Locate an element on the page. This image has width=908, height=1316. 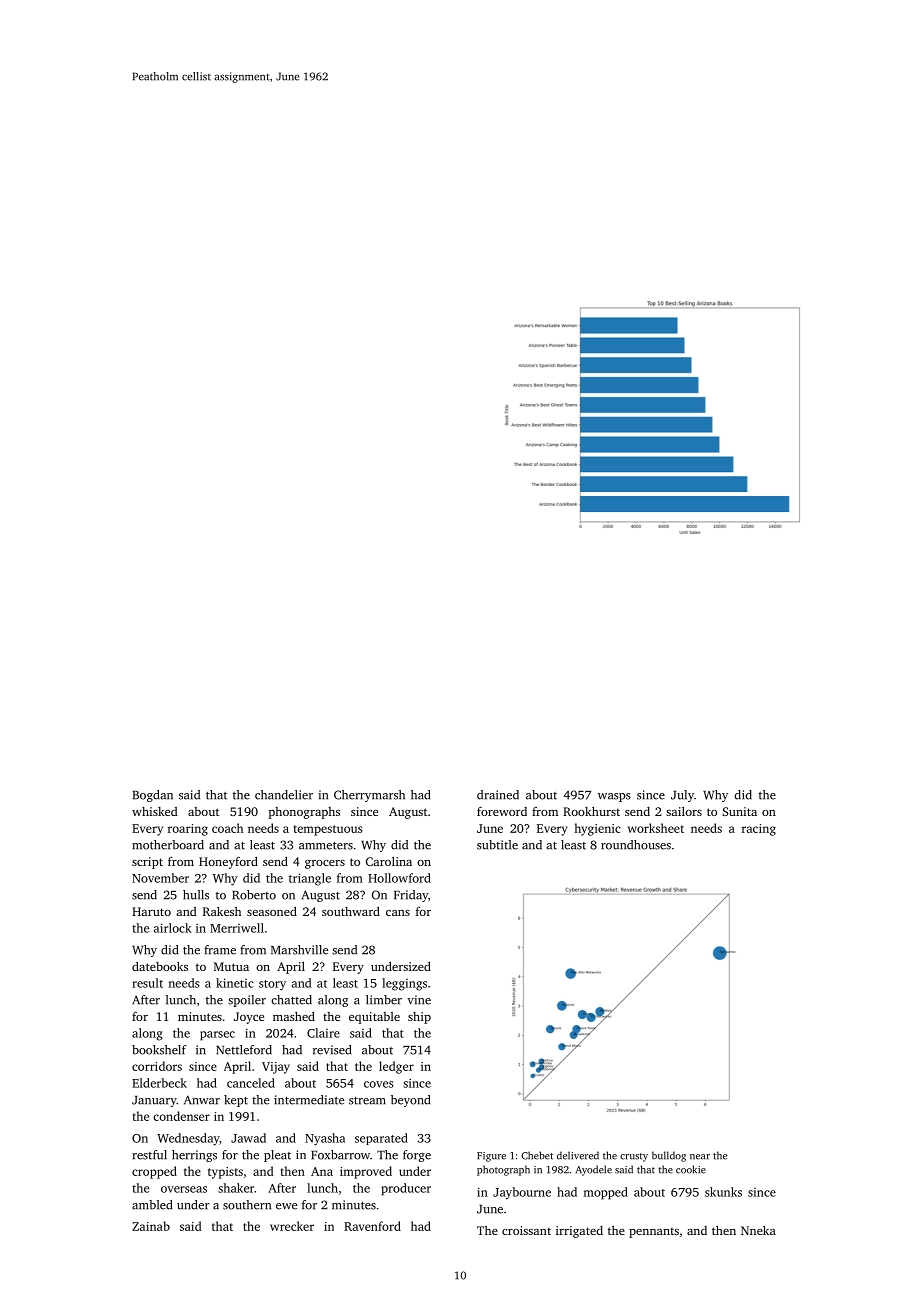
Nneka is located at coordinates (758, 1230).
